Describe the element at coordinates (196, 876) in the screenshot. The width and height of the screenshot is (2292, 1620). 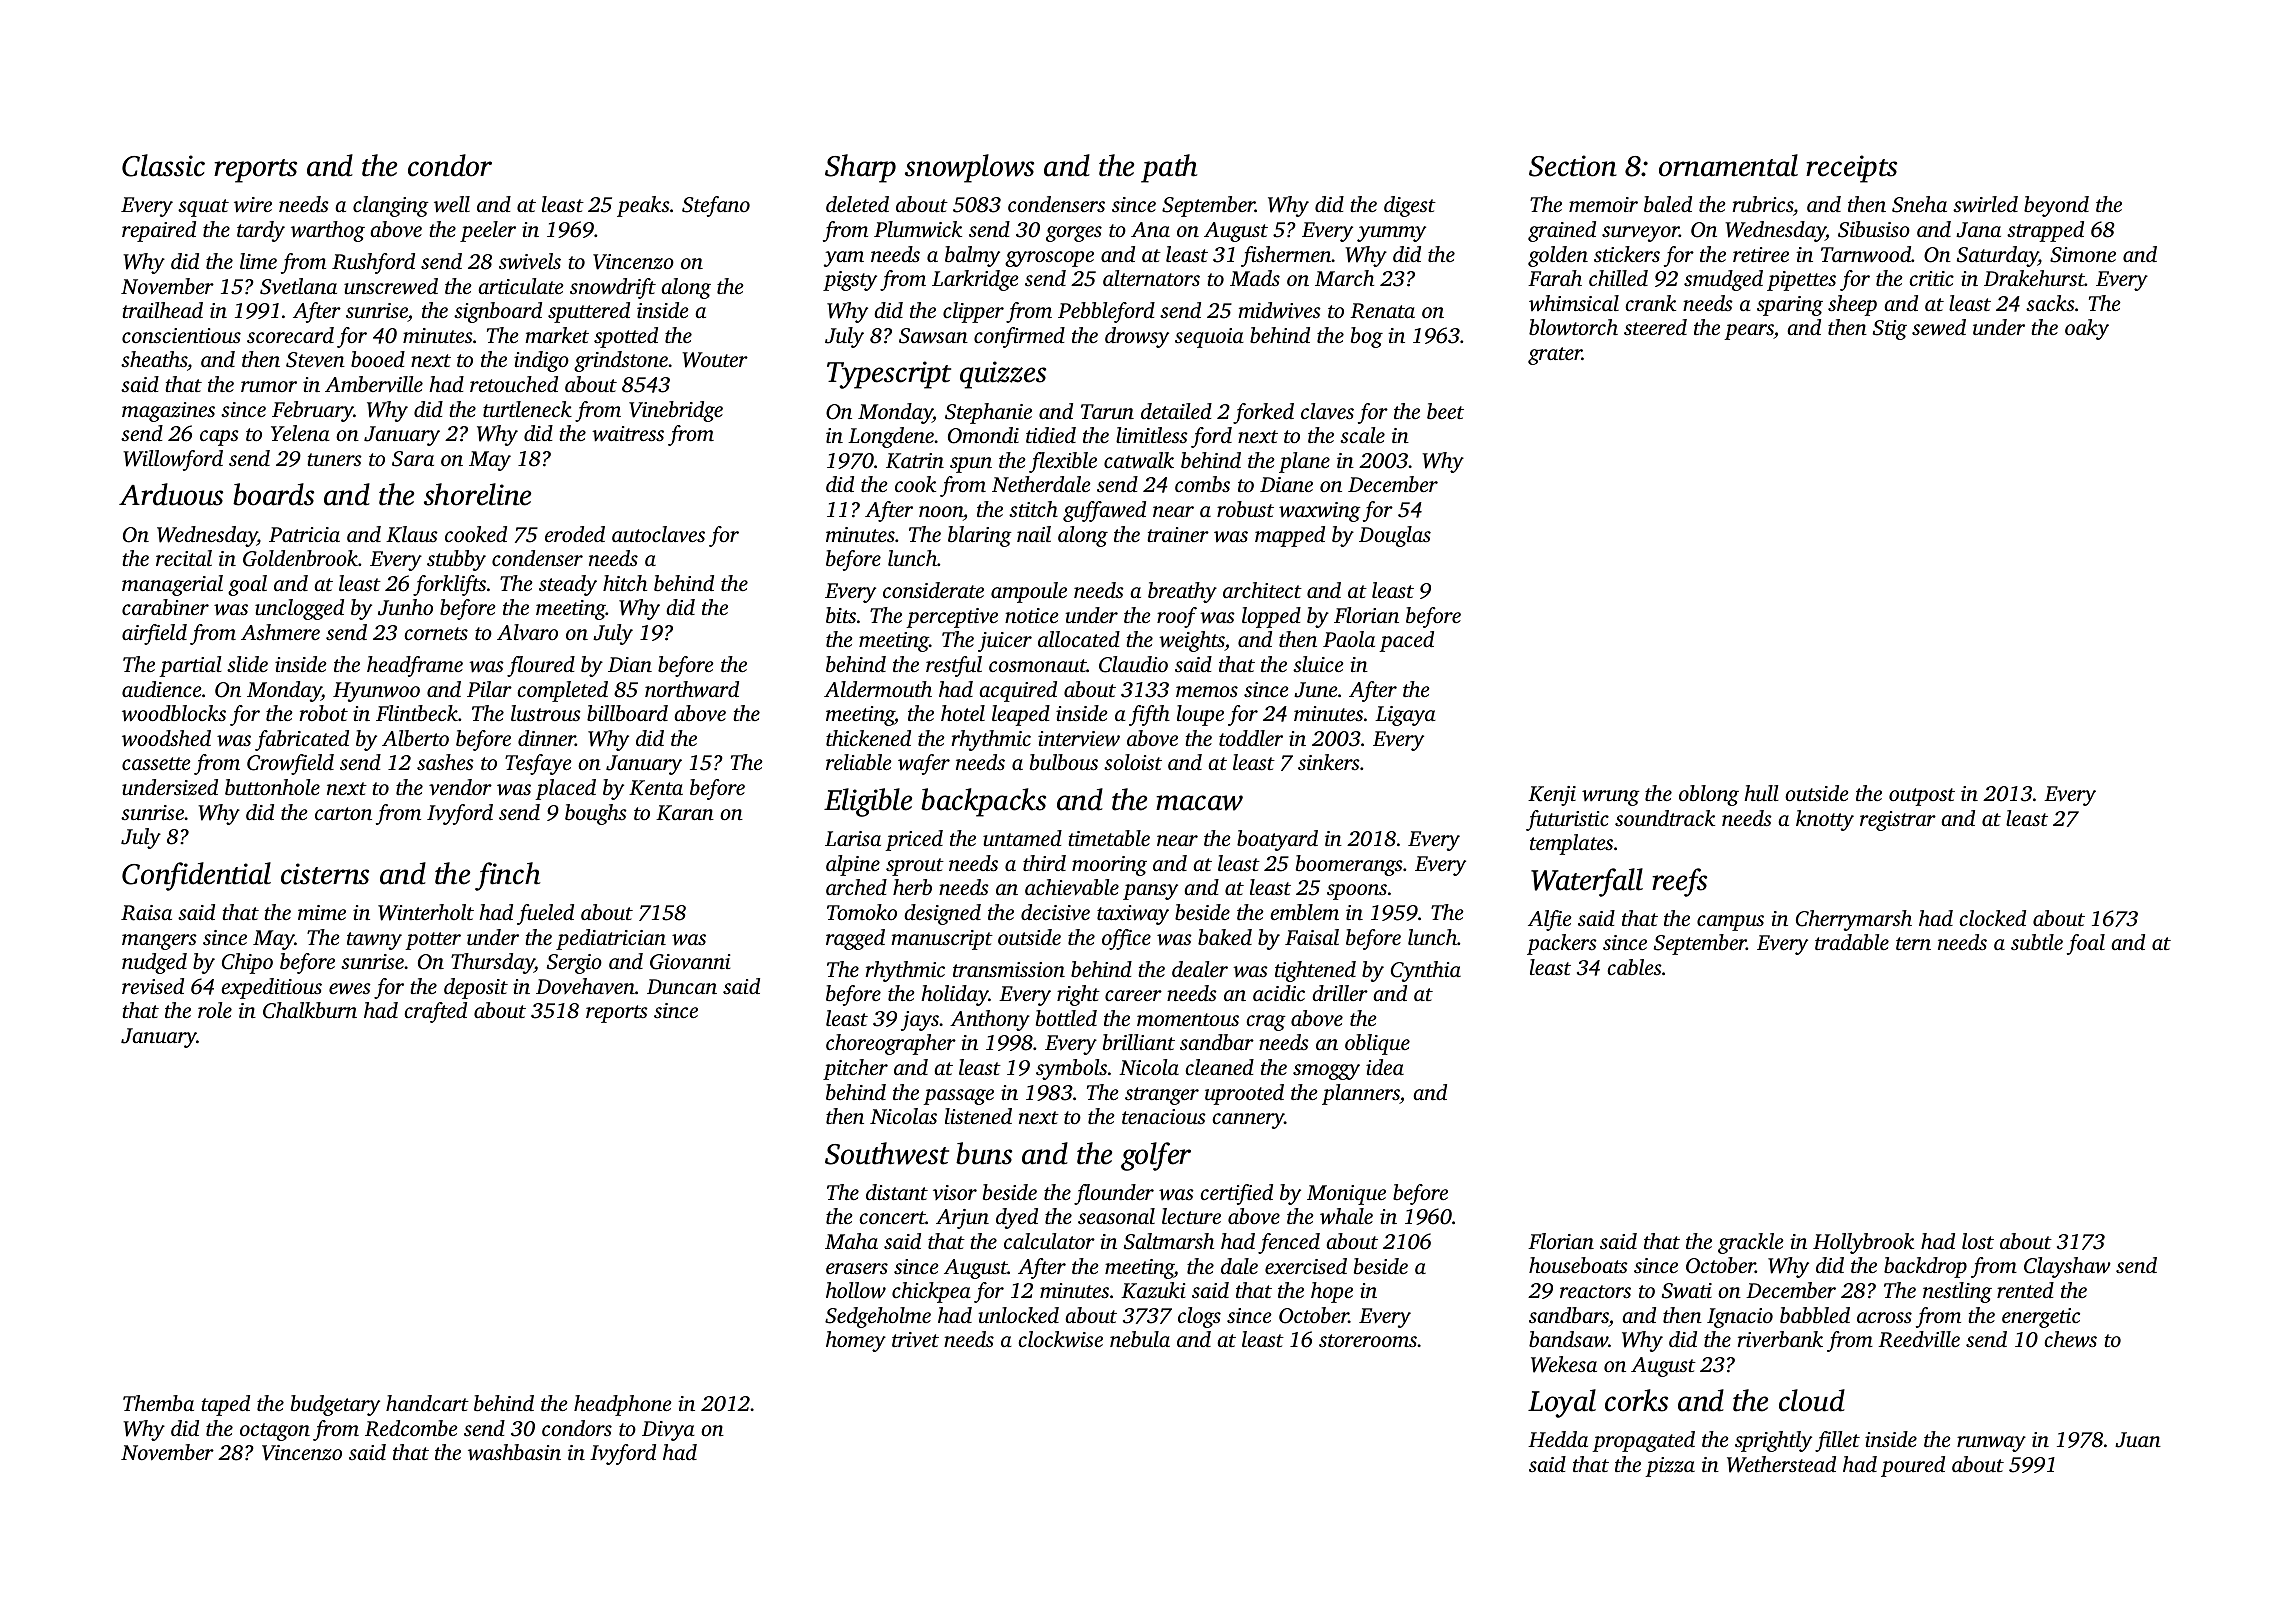
I see `Confidential` at that location.
